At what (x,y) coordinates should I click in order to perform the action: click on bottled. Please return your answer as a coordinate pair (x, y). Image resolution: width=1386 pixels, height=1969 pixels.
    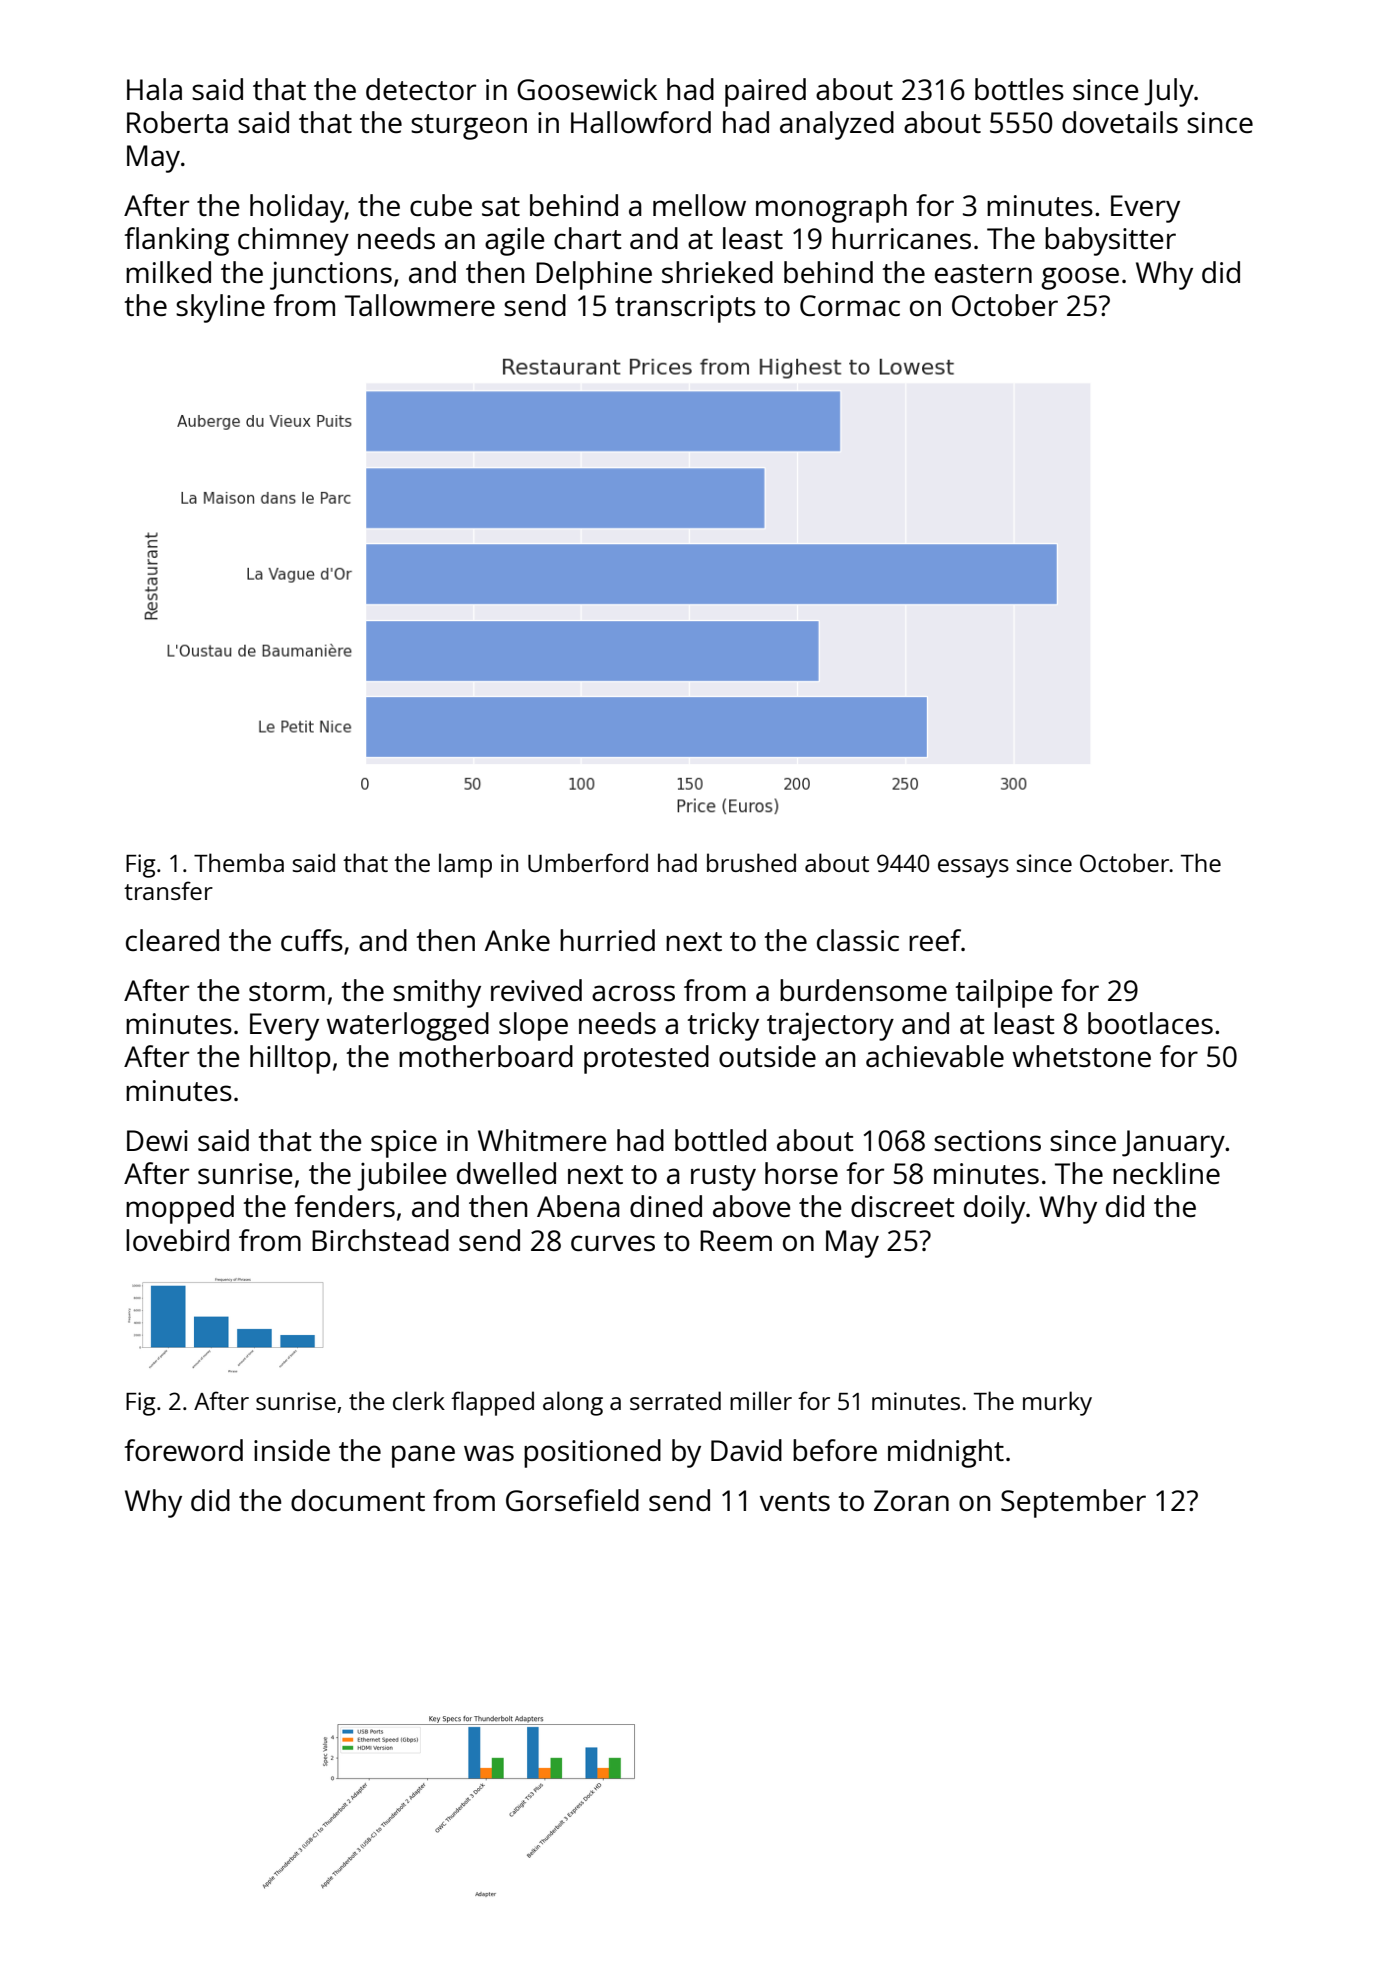
    Looking at the image, I should click on (720, 1140).
